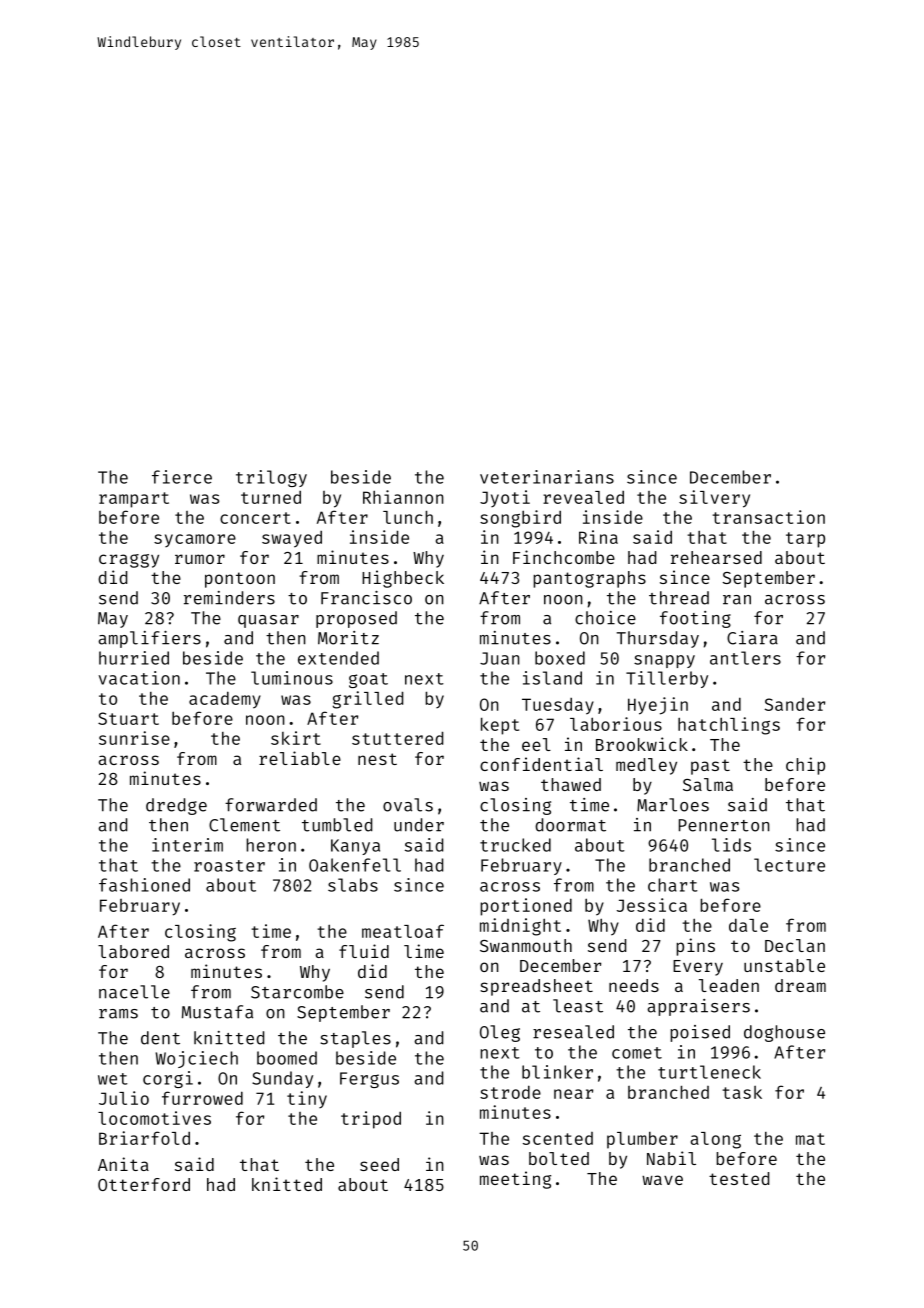 Image resolution: width=924 pixels, height=1308 pixels. What do you see at coordinates (139, 678) in the document?
I see `vacation` at bounding box center [139, 678].
